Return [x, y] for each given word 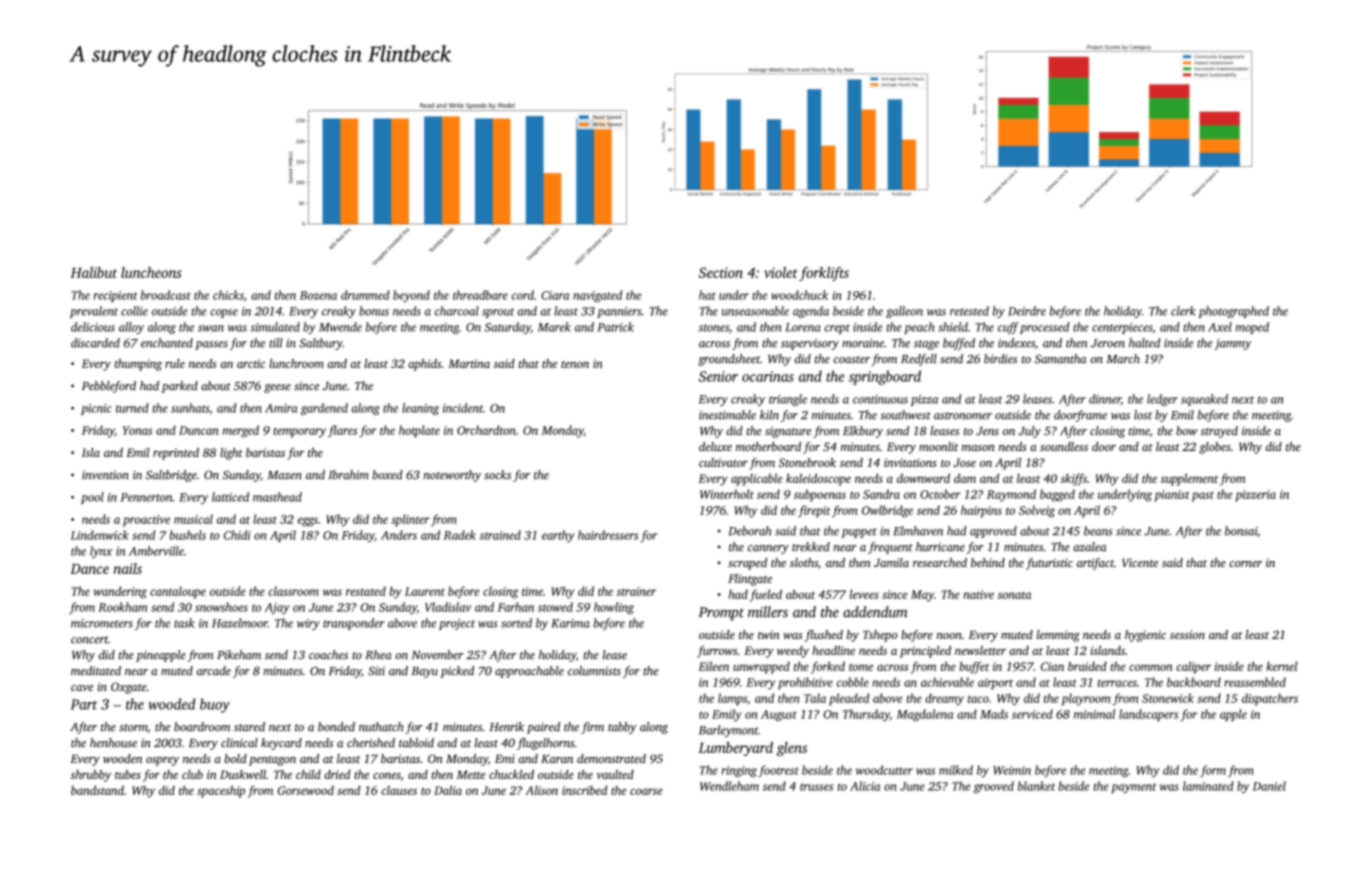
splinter [410, 520]
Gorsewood [305, 790]
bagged [1057, 495]
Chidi [237, 535]
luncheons [151, 272]
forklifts [824, 274]
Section [721, 272]
